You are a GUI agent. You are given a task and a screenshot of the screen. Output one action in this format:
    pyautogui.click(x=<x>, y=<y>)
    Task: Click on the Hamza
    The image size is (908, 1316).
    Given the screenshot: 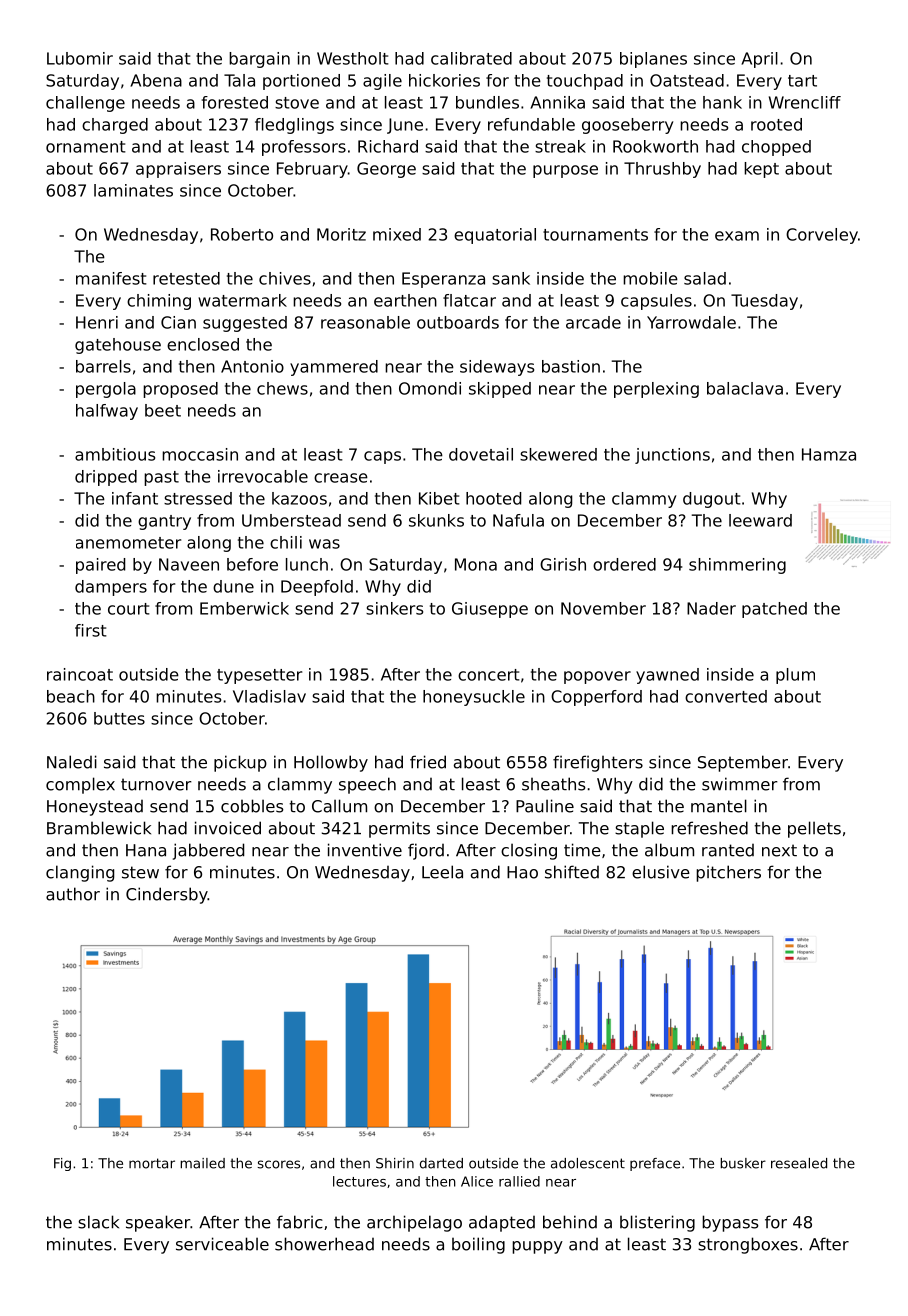 What is the action you would take?
    pyautogui.click(x=829, y=454)
